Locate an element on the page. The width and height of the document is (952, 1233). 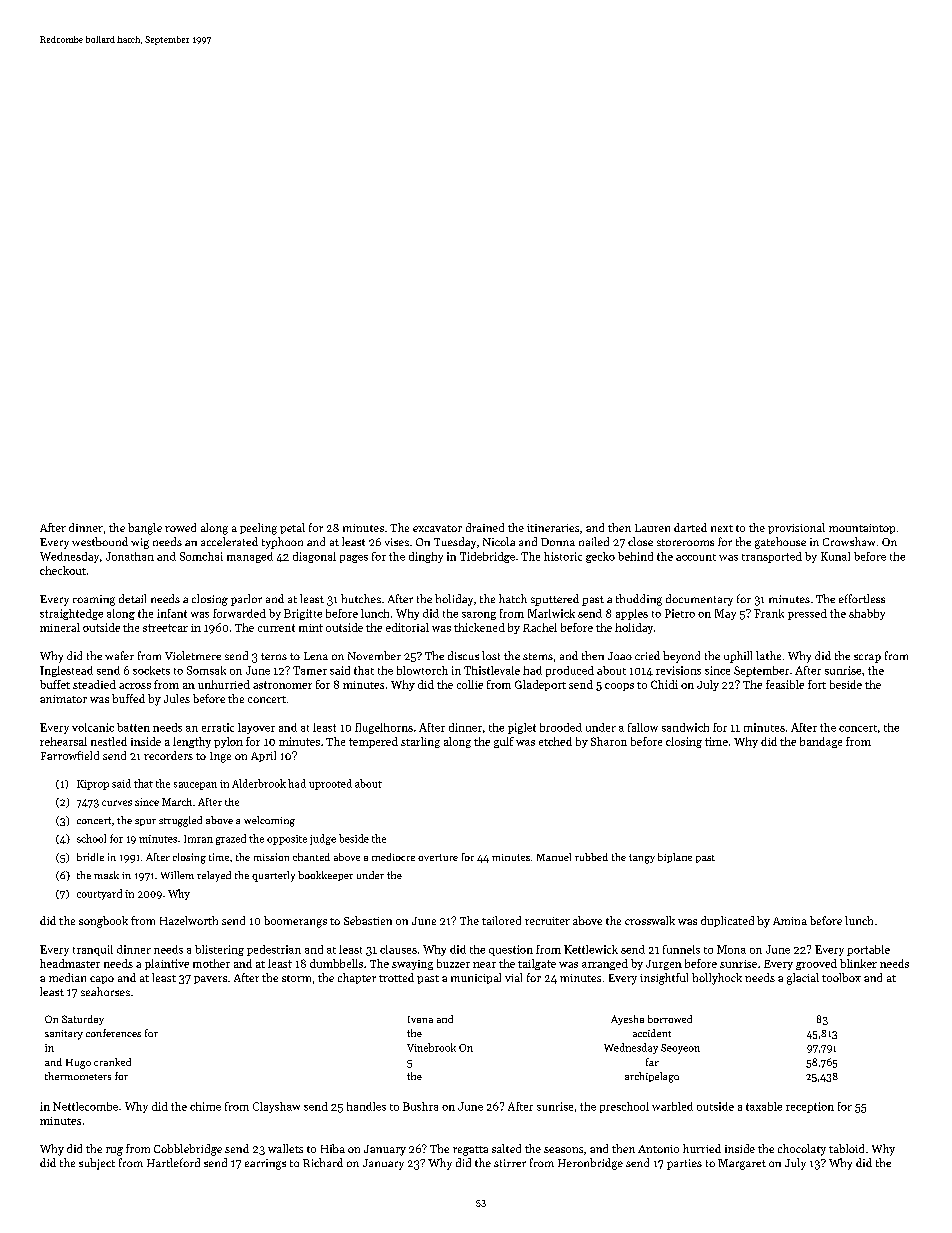
darted is located at coordinates (690, 527).
